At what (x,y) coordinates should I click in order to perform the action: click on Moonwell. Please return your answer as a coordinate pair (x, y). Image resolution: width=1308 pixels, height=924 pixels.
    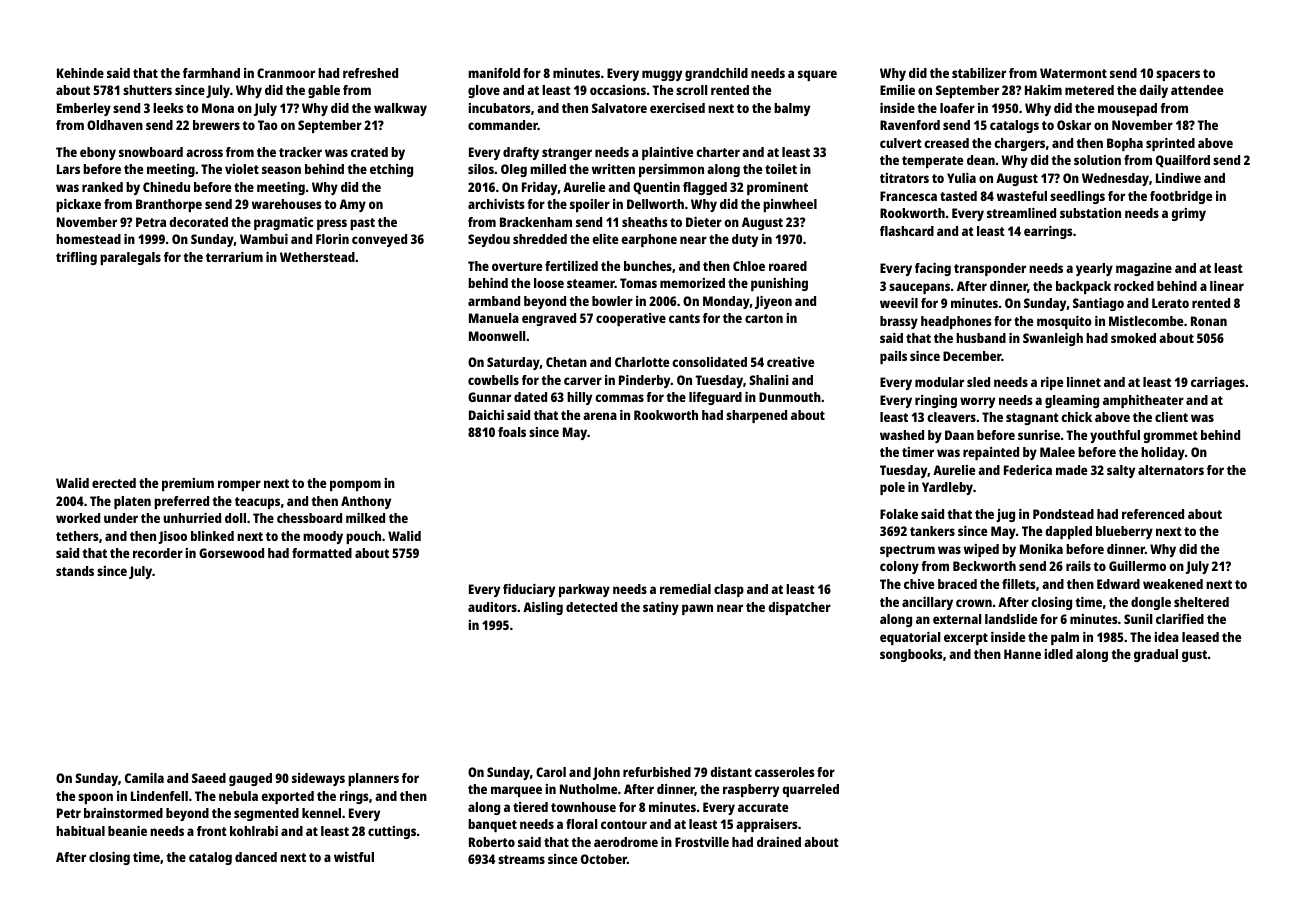
    Looking at the image, I should click on (497, 336).
